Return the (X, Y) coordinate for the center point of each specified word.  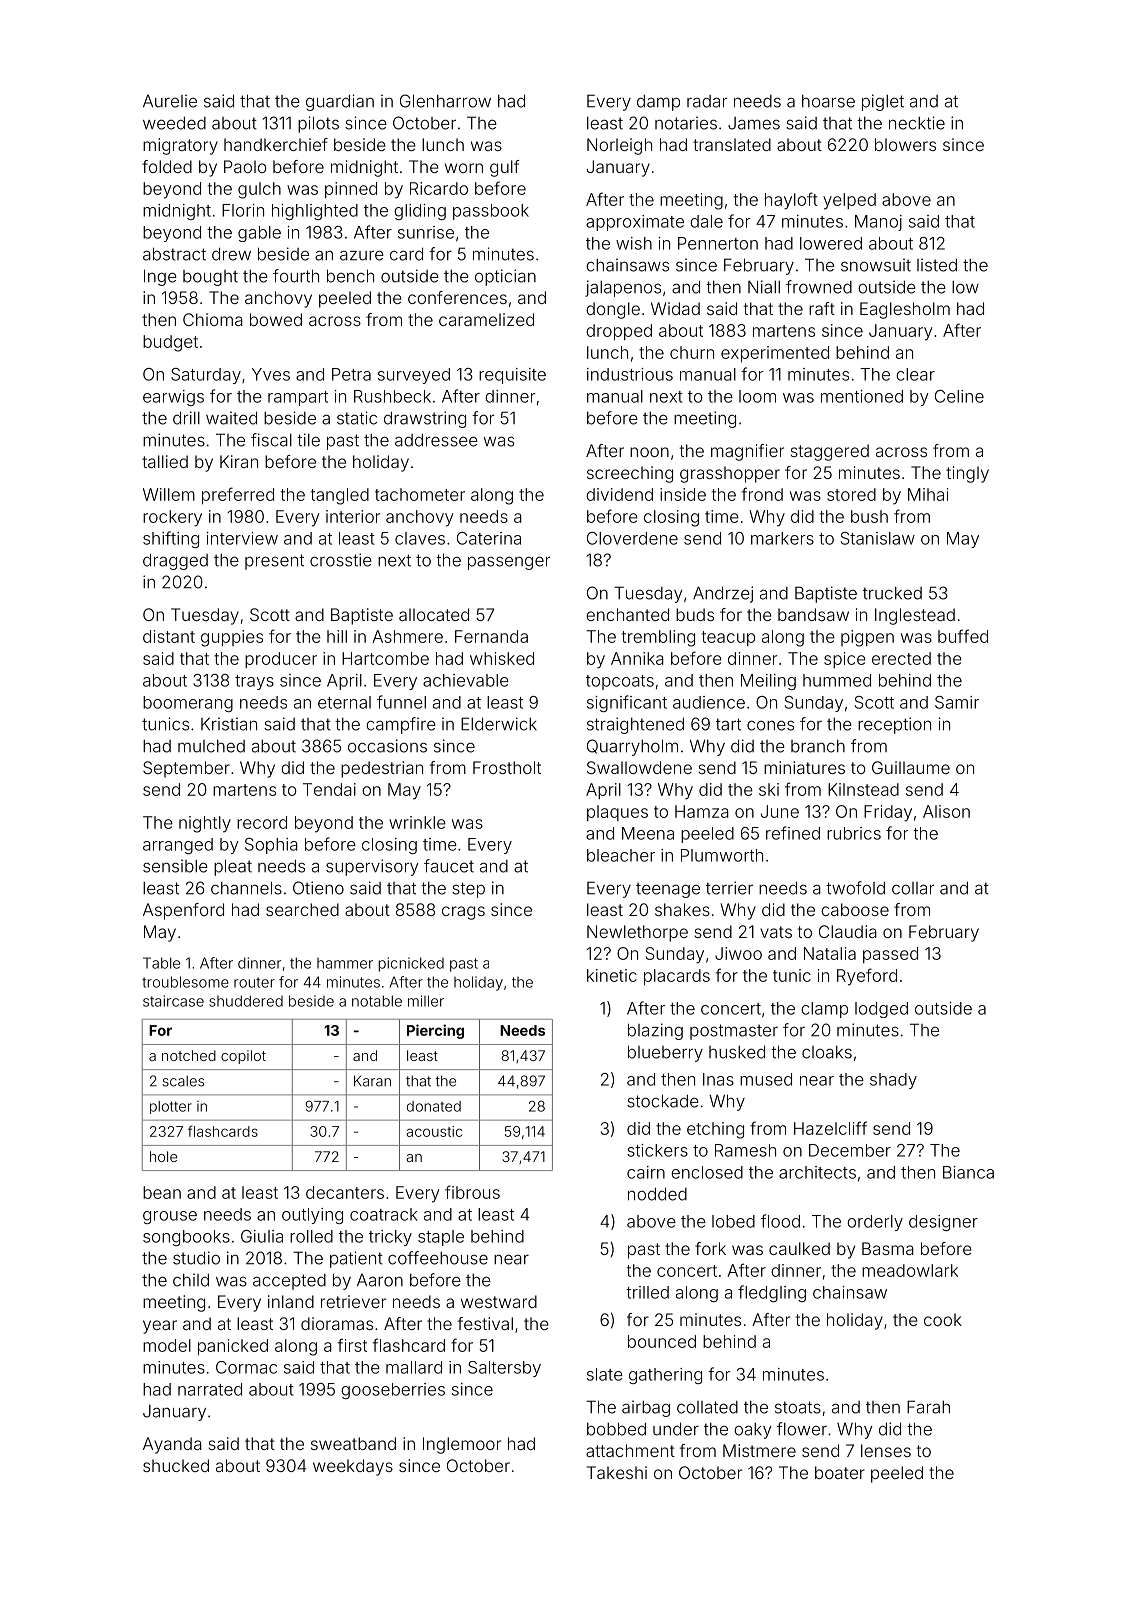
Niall (764, 287)
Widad (675, 308)
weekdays (353, 1467)
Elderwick (499, 724)
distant (169, 636)
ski (769, 789)
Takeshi (617, 1472)
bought (210, 278)
